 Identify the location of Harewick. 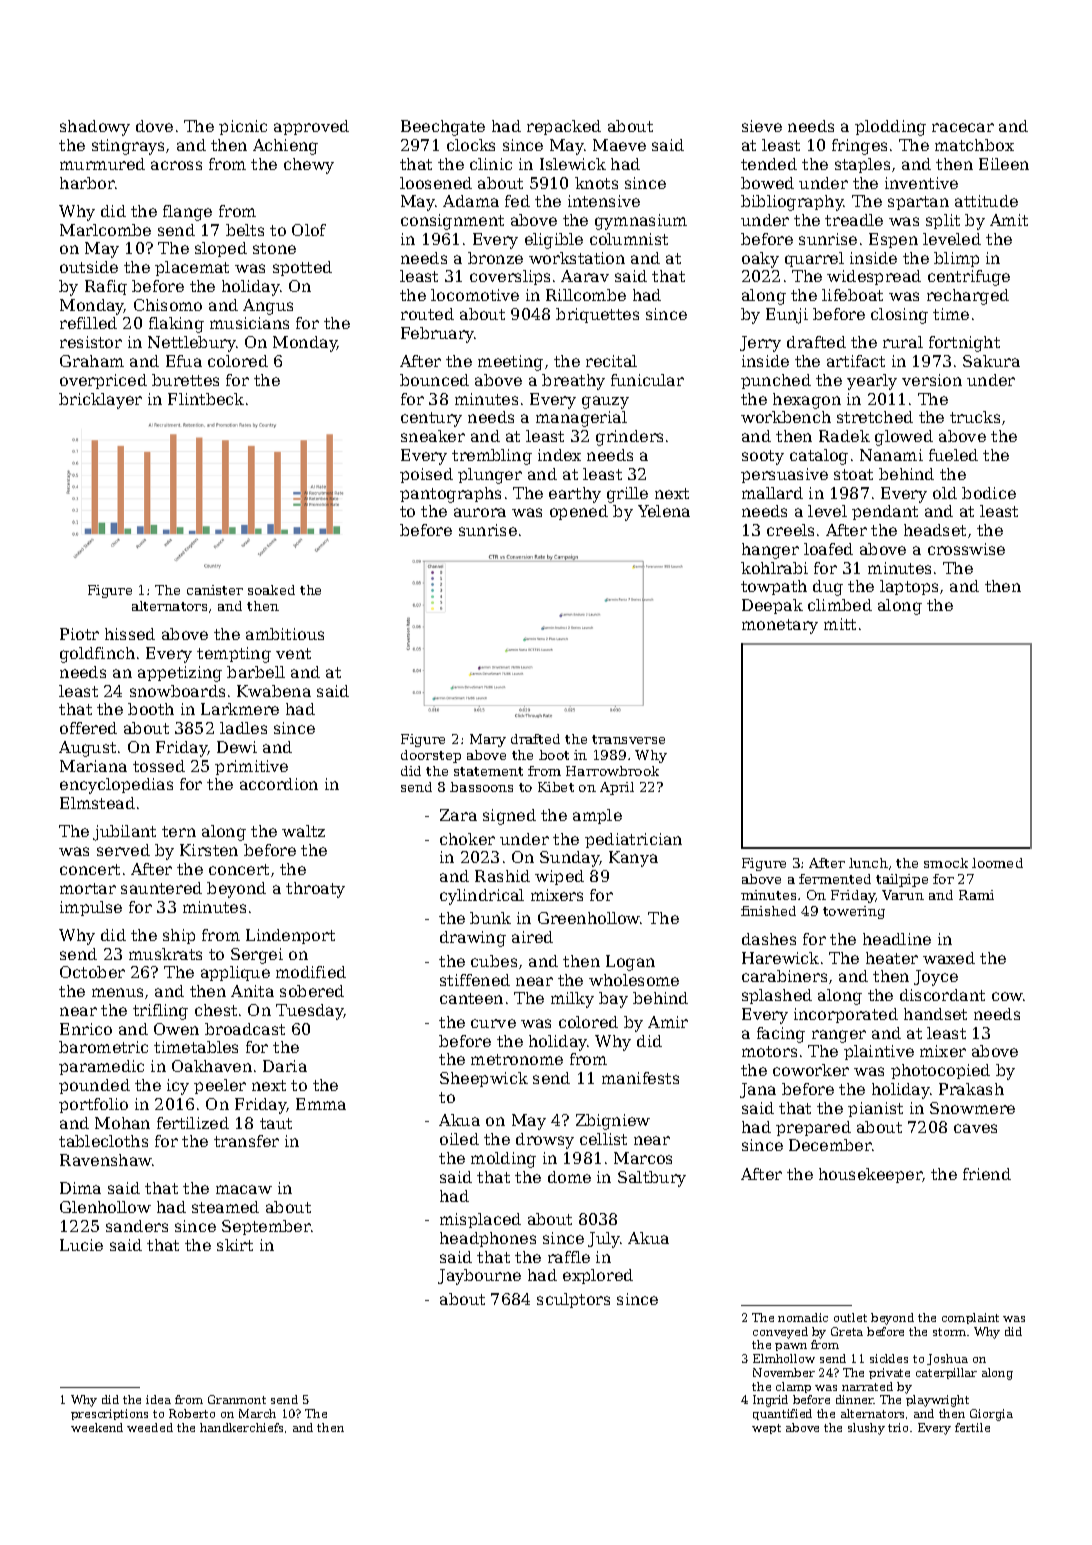
(780, 958).
